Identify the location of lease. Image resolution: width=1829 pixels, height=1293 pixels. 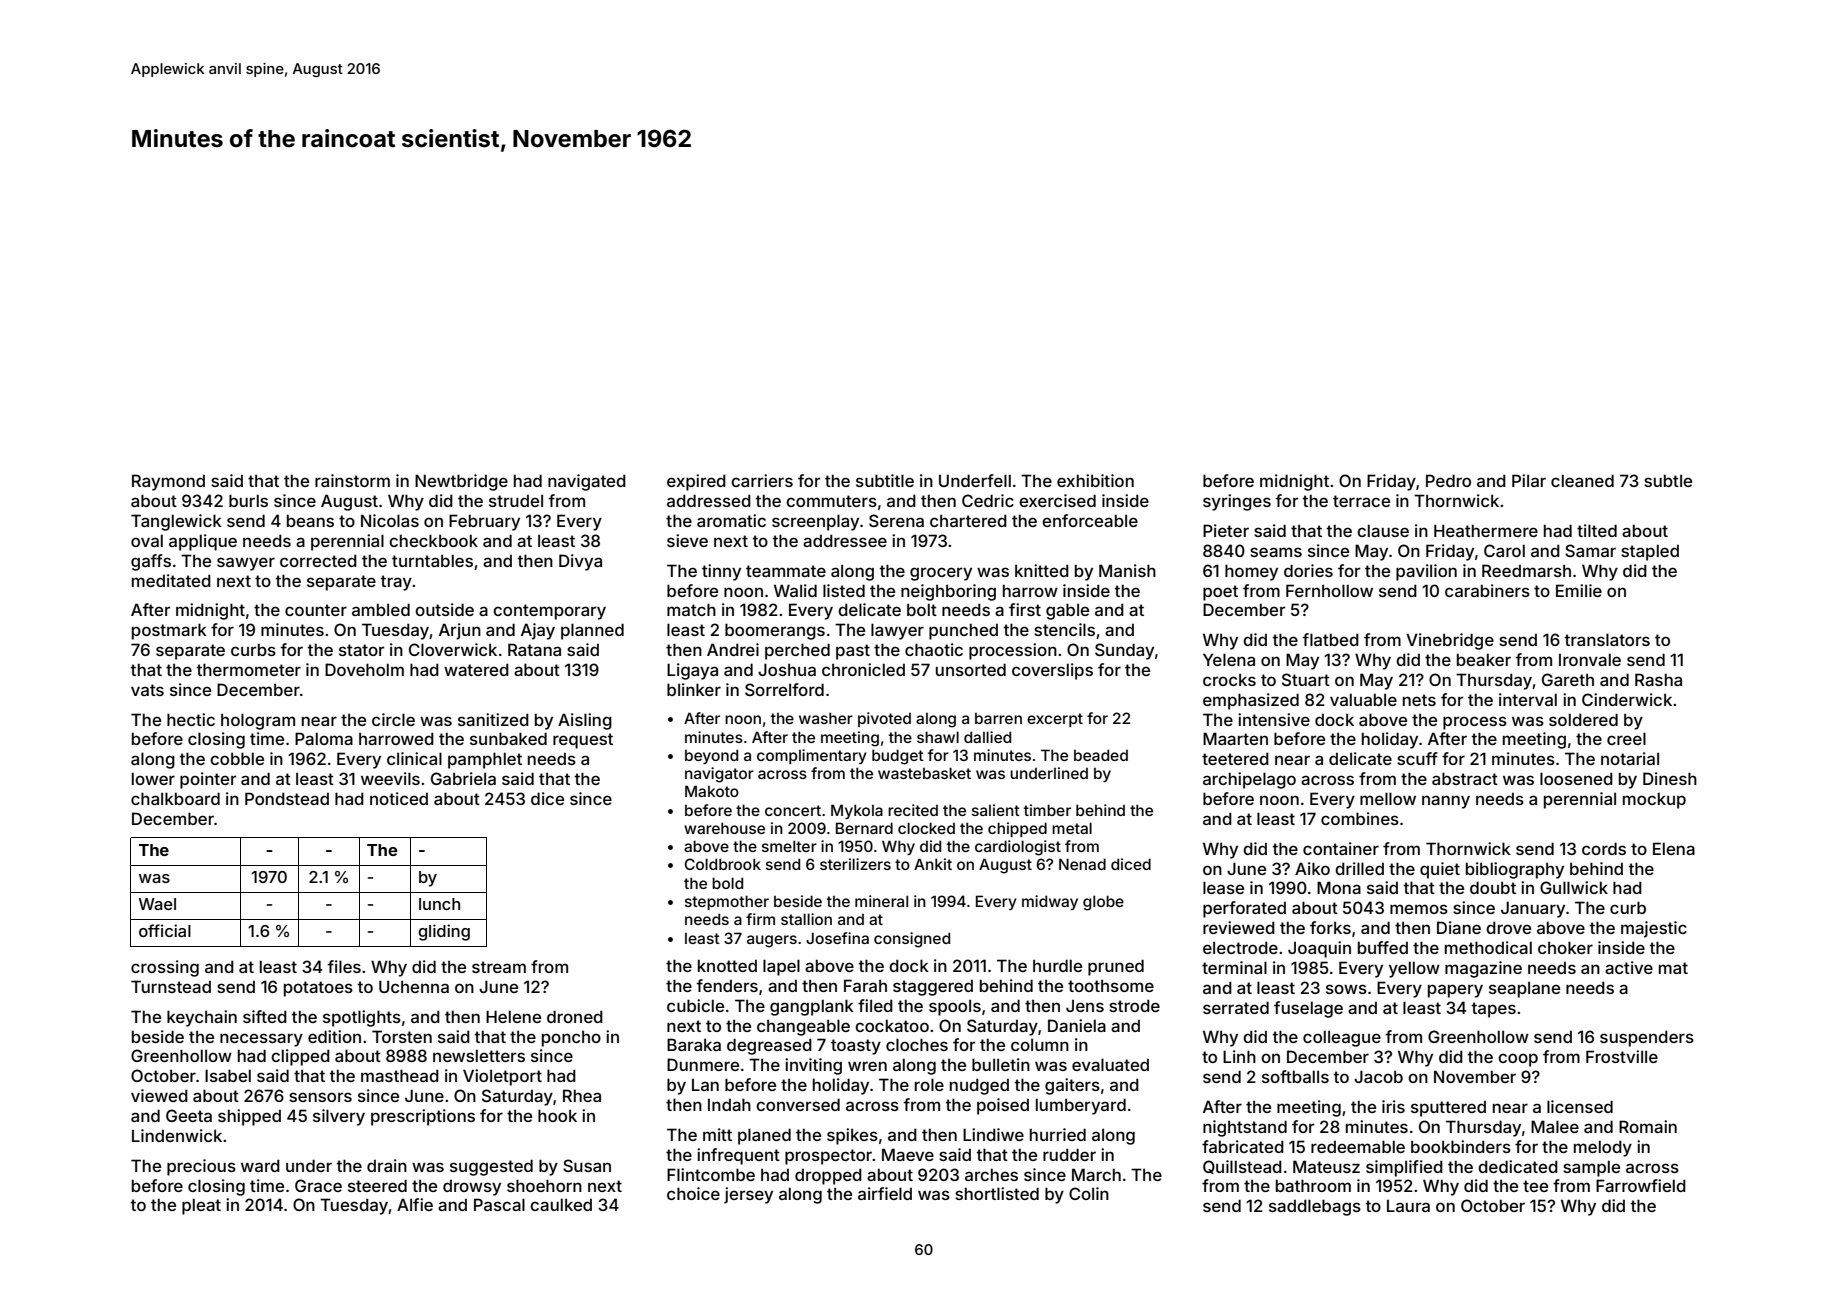
(1223, 887).
